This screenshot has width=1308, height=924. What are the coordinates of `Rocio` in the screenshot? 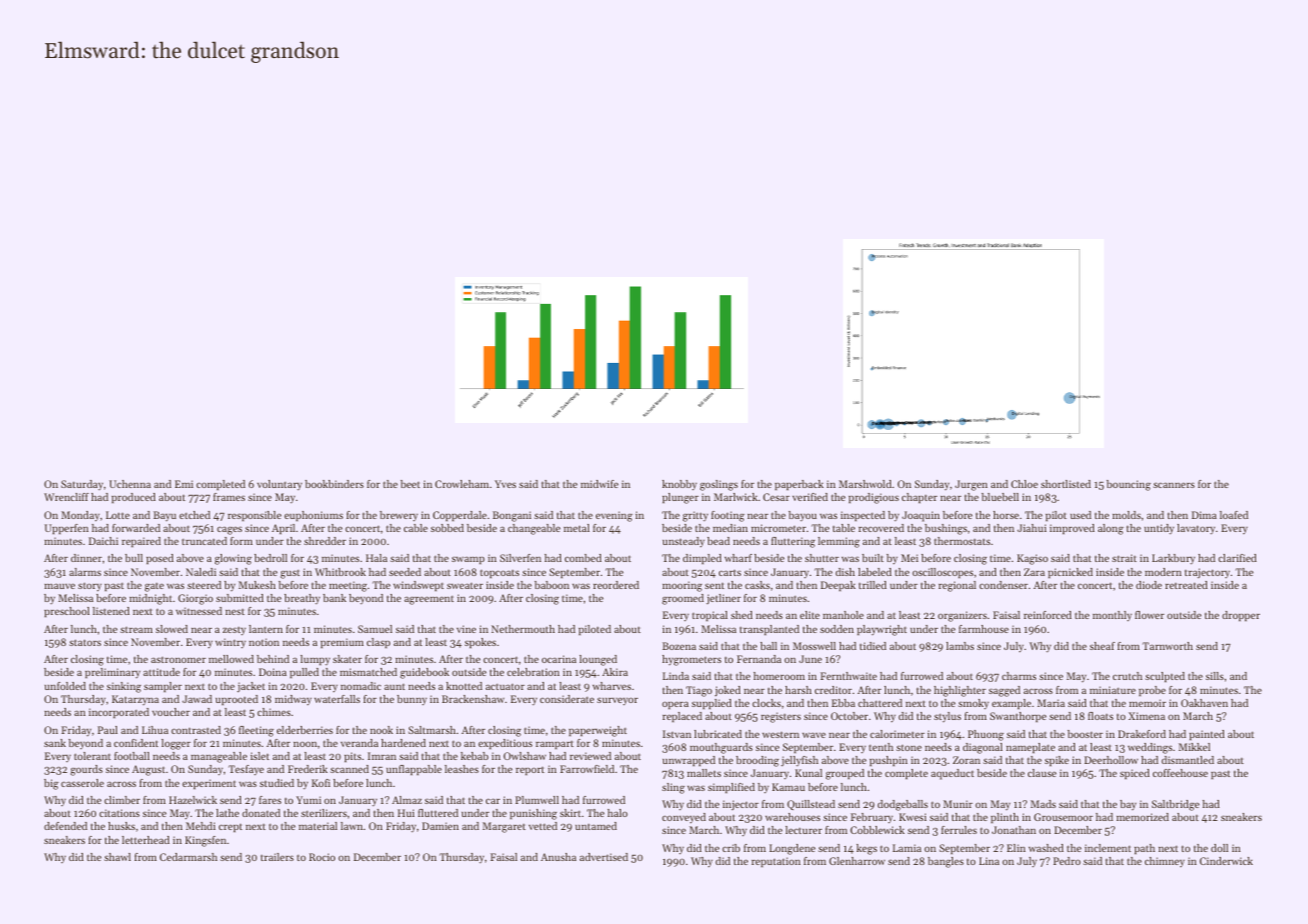 It's located at (322, 857).
